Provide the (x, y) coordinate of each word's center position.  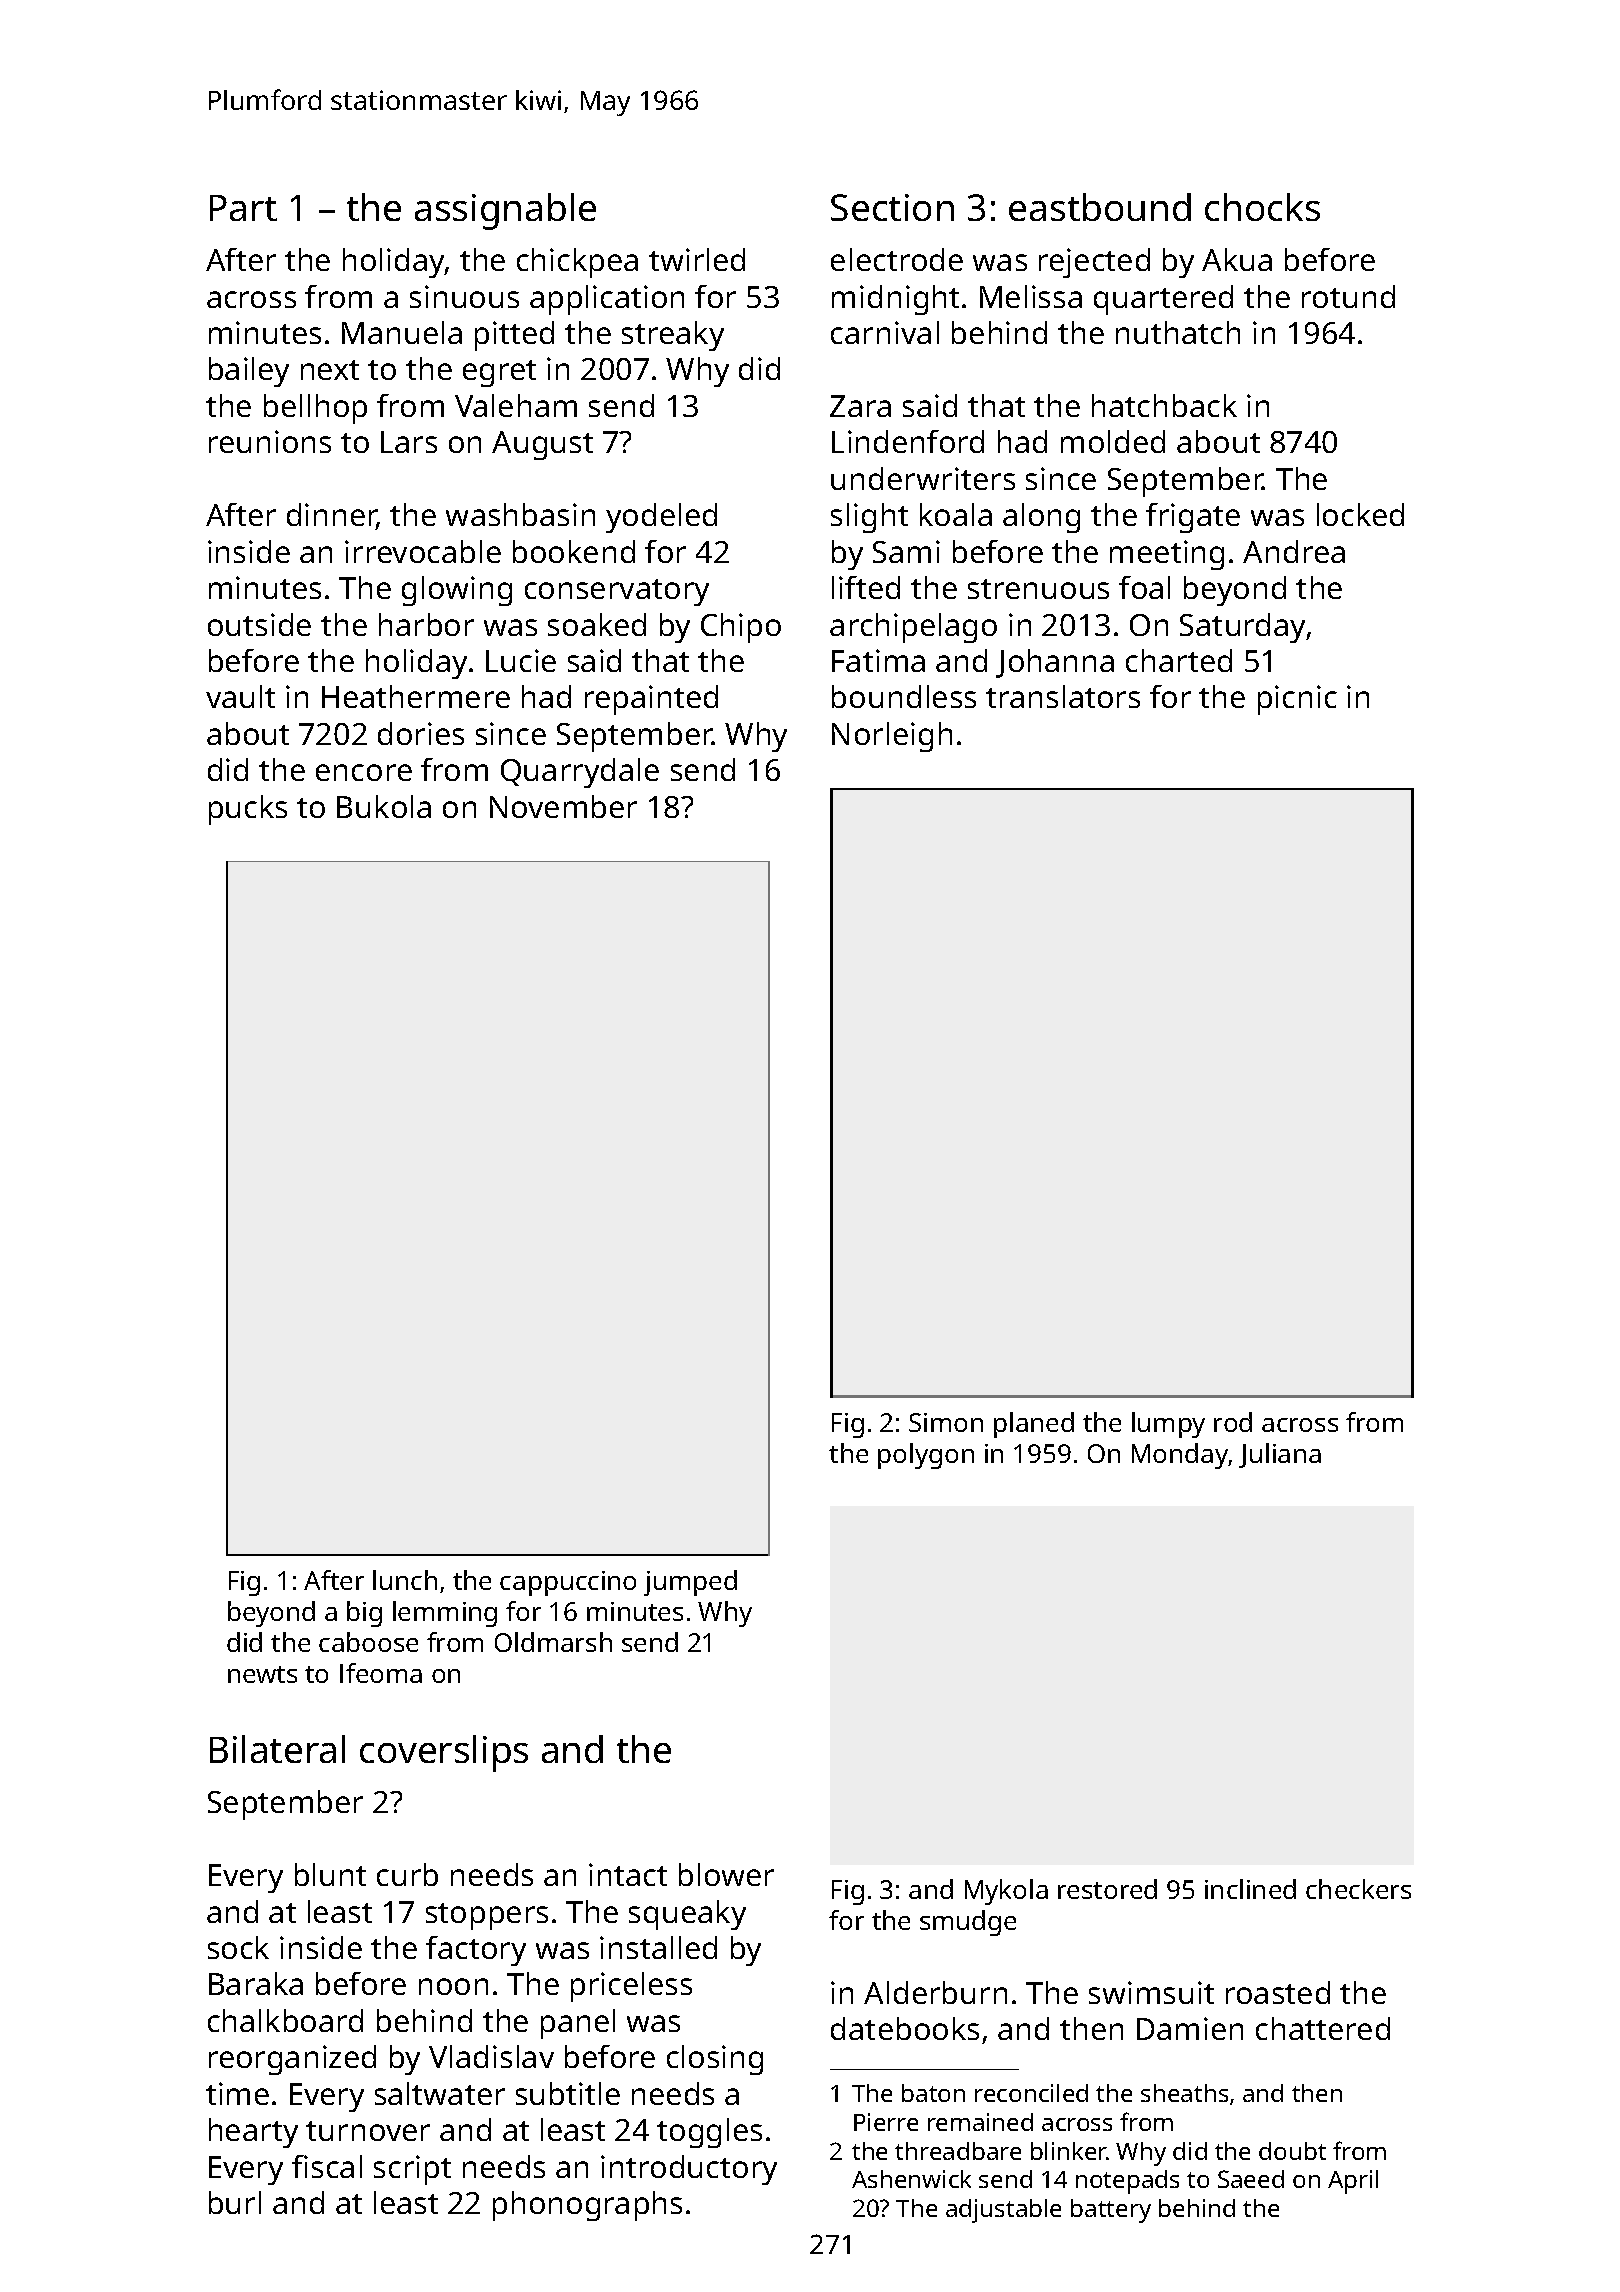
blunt (330, 1874)
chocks (1262, 207)
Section (892, 207)
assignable (505, 211)
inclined (1250, 1889)
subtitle (568, 2093)
